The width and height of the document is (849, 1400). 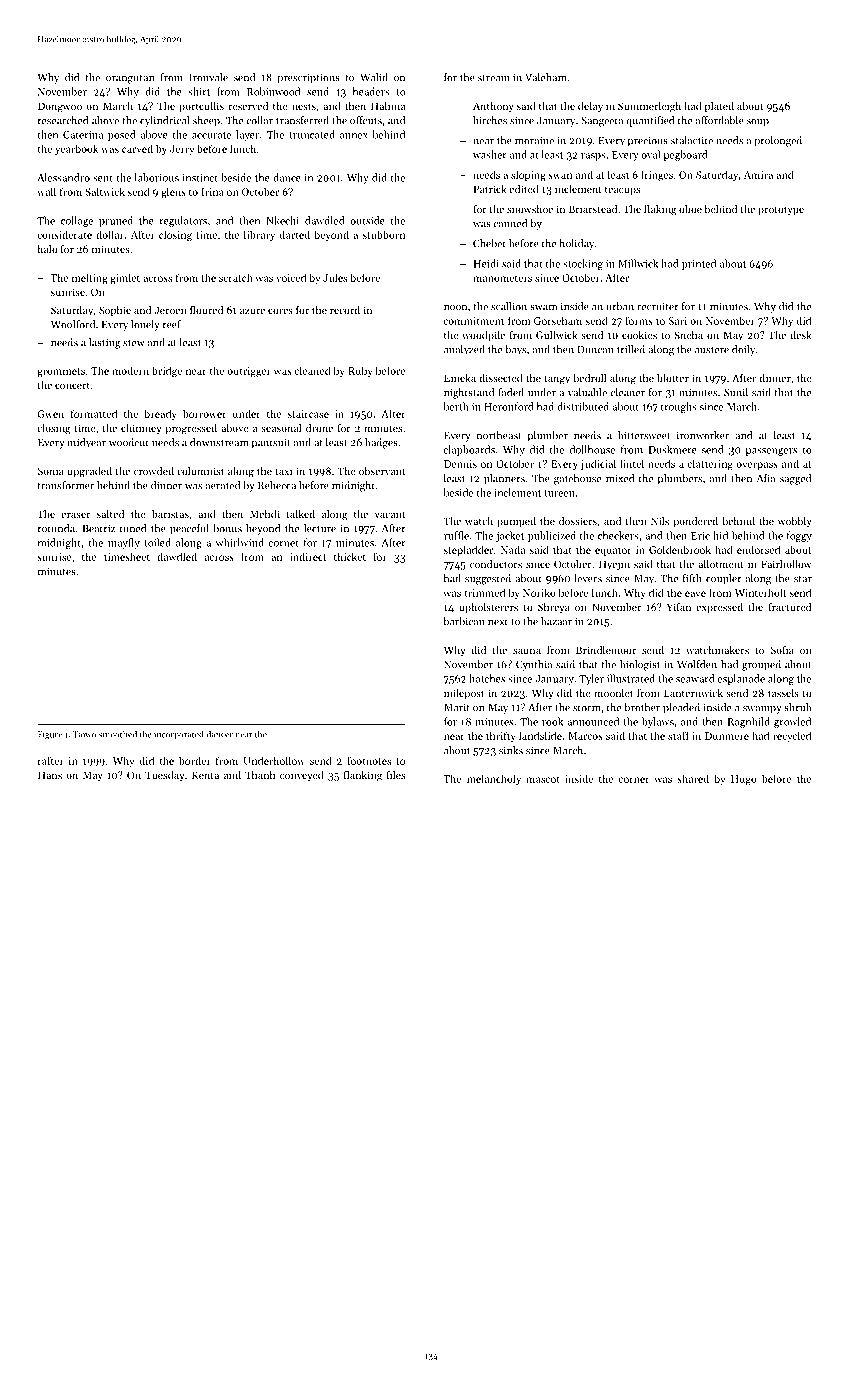 What do you see at coordinates (388, 106) in the document?
I see `Halima` at bounding box center [388, 106].
